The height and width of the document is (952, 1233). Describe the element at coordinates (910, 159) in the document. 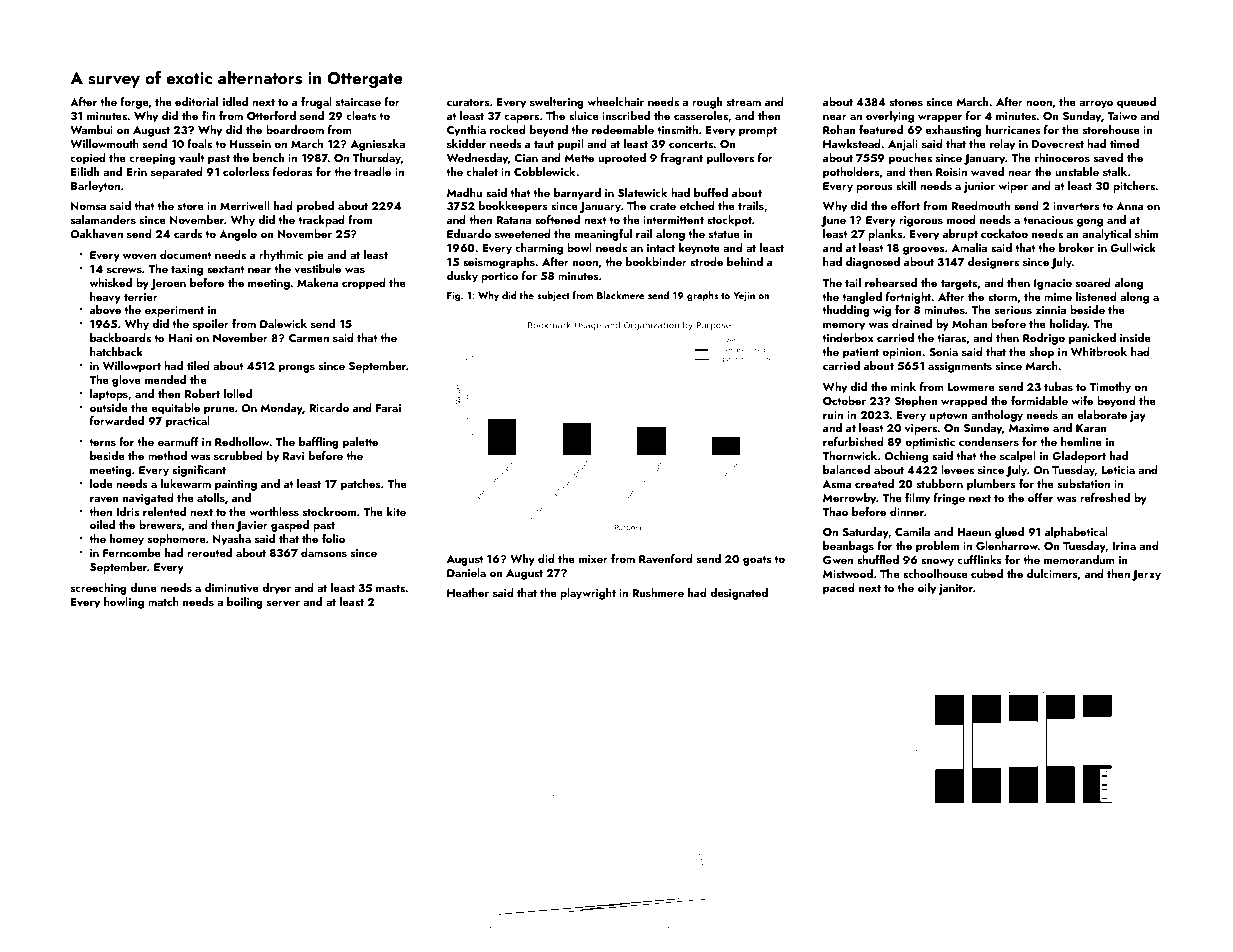

I see `pouches` at that location.
